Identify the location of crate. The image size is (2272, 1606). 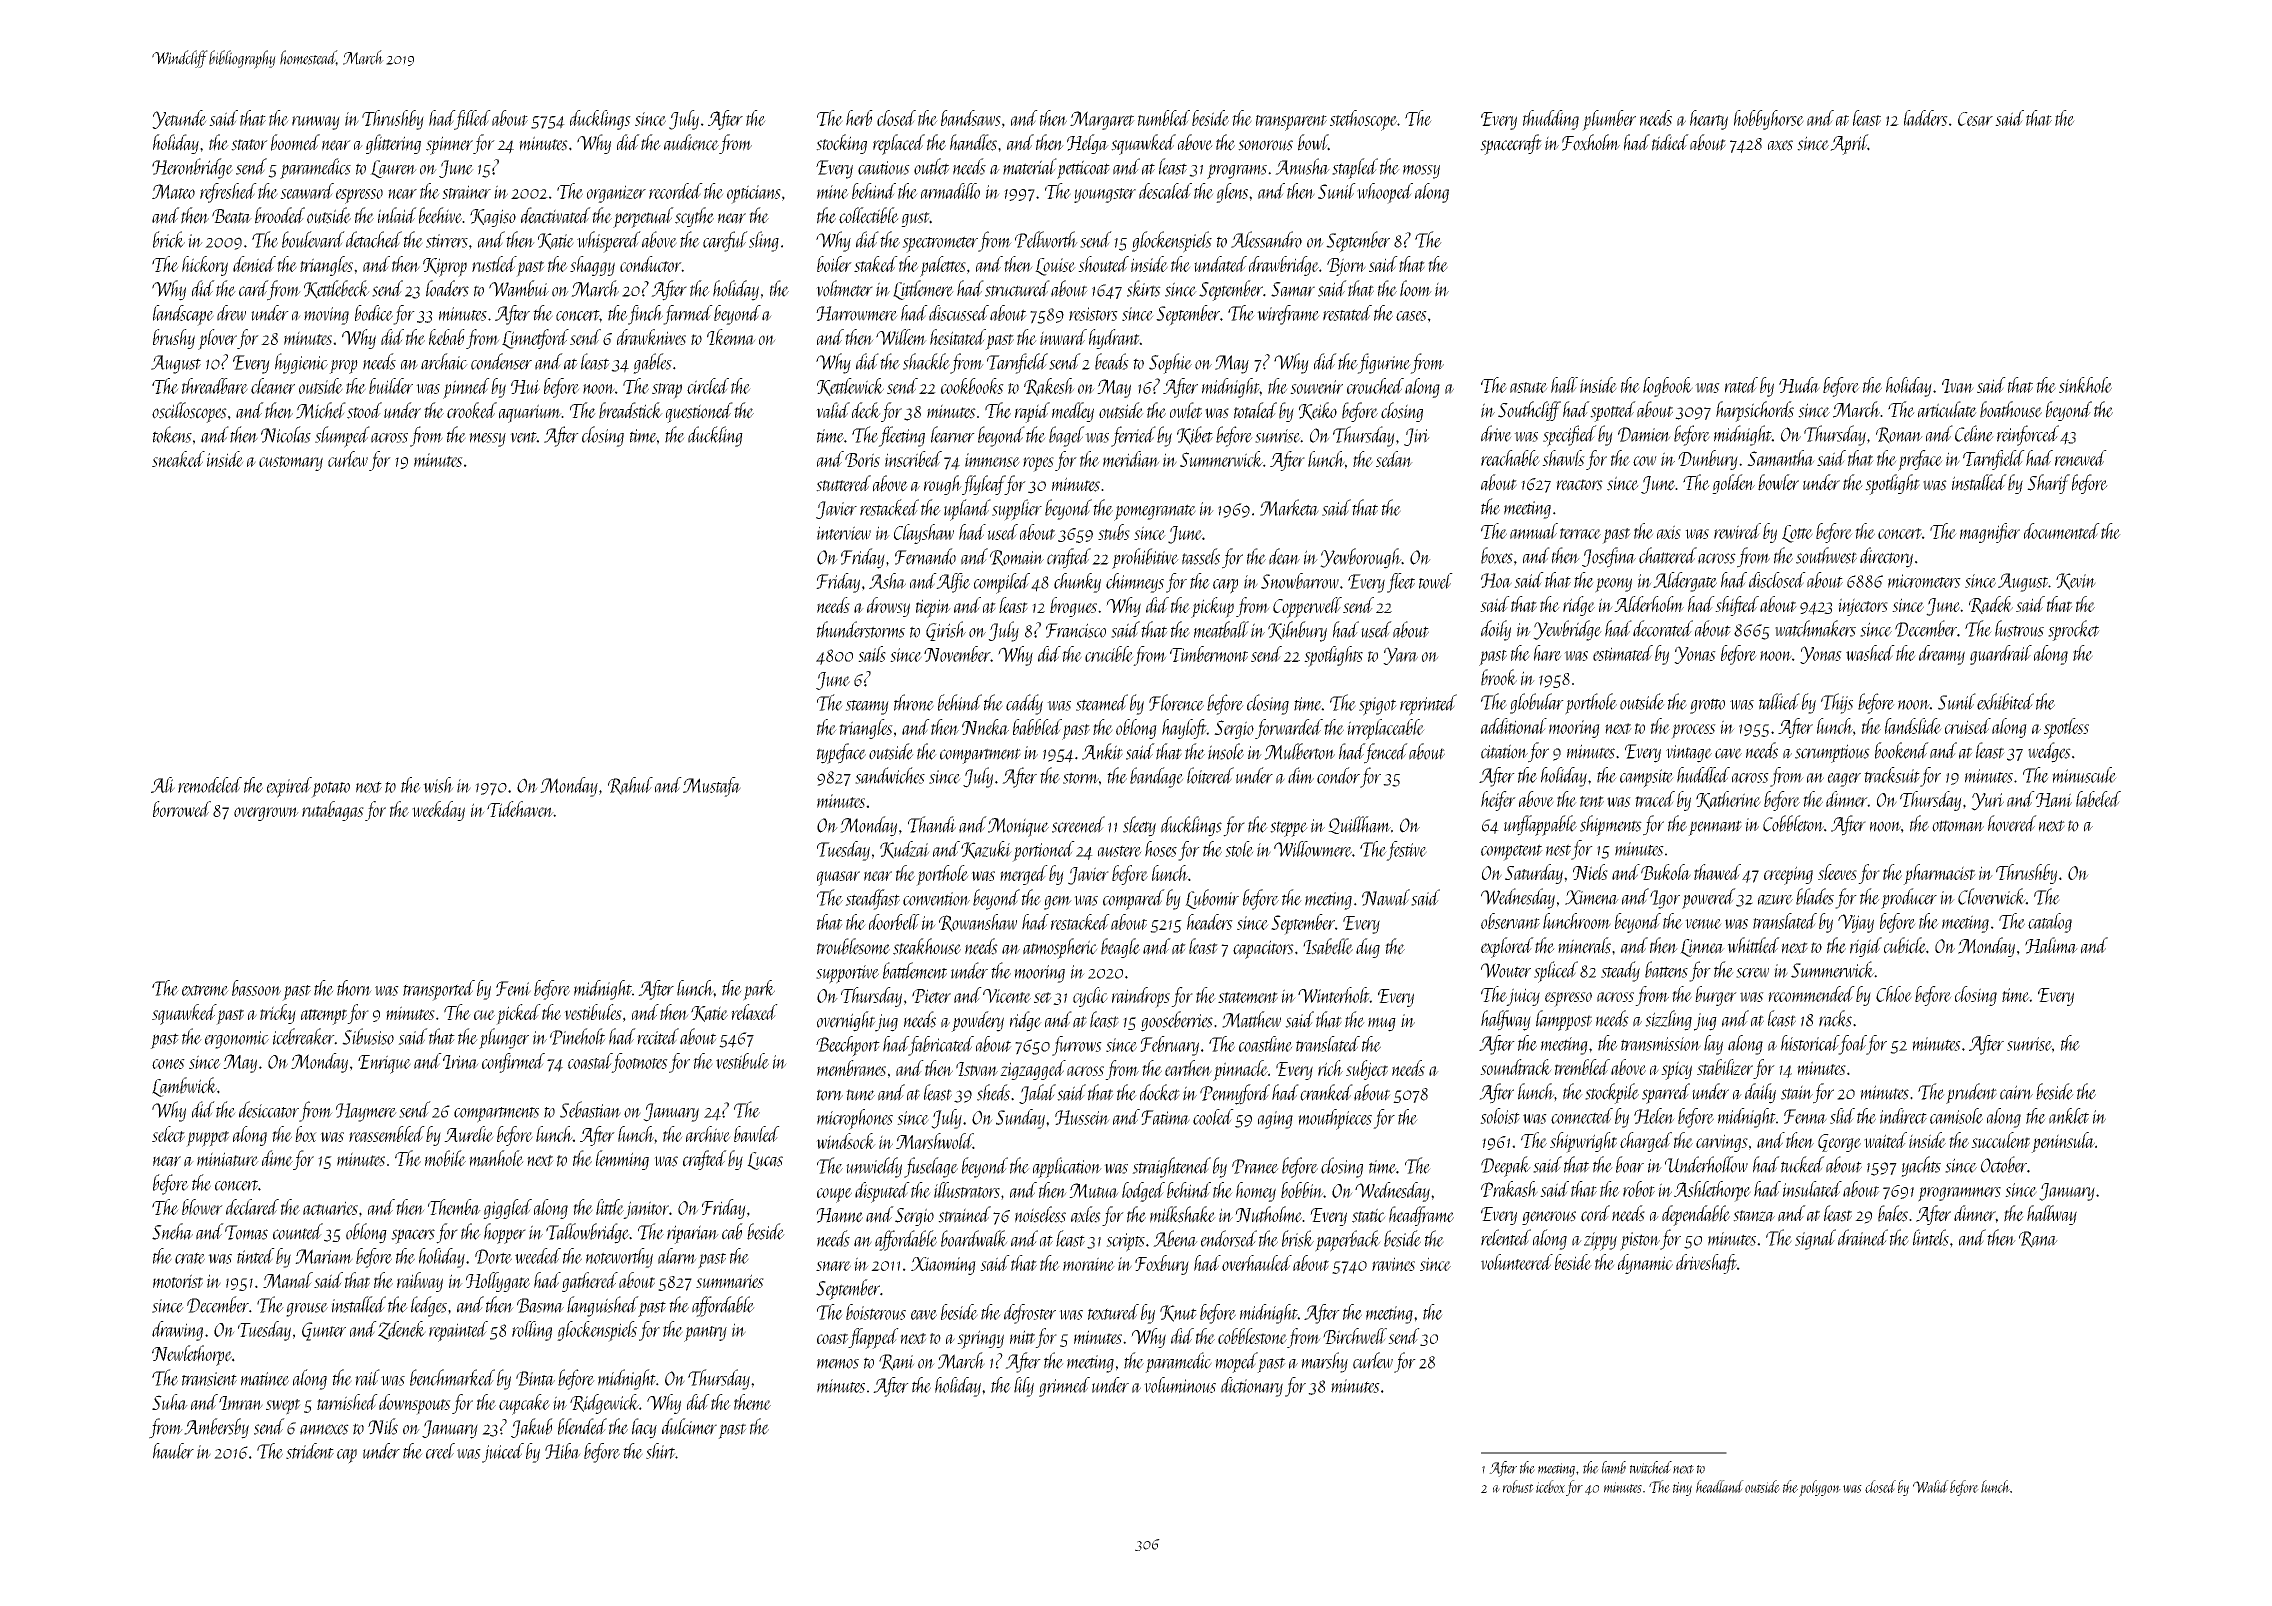
(190, 1258).
